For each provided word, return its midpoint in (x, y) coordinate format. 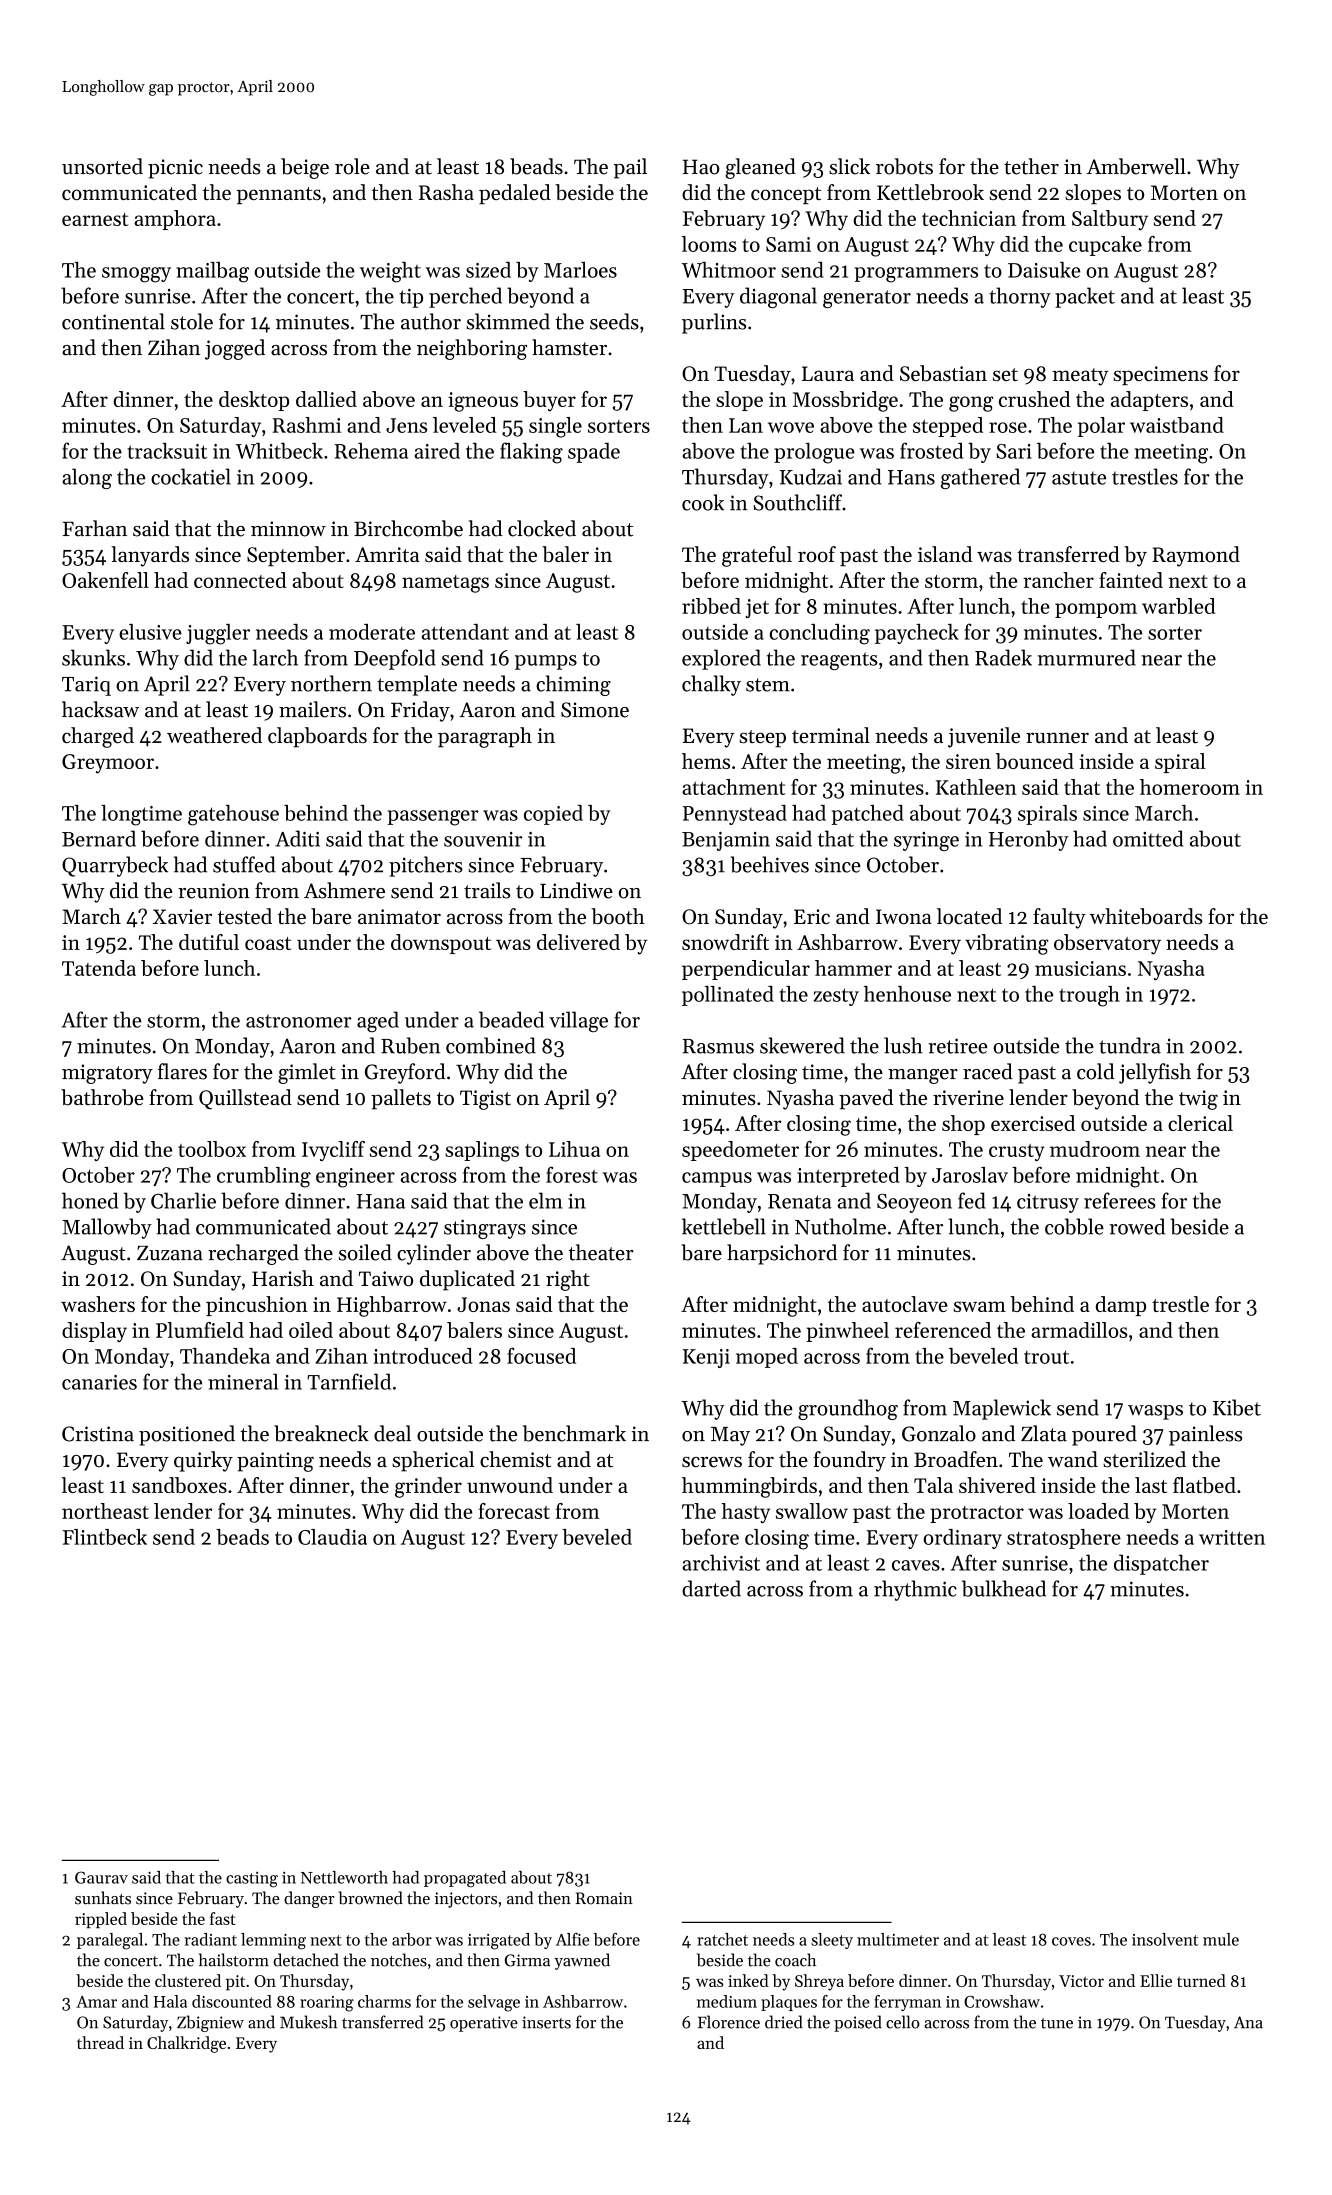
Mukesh (308, 2022)
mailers (312, 709)
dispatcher (1161, 1564)
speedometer (740, 1151)
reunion (214, 891)
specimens (1160, 375)
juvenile (984, 737)
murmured (1087, 657)
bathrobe (102, 1097)
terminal (831, 735)
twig (1198, 1100)
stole (192, 321)
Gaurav (101, 1877)
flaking (531, 453)
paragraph (485, 737)
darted (711, 1588)
